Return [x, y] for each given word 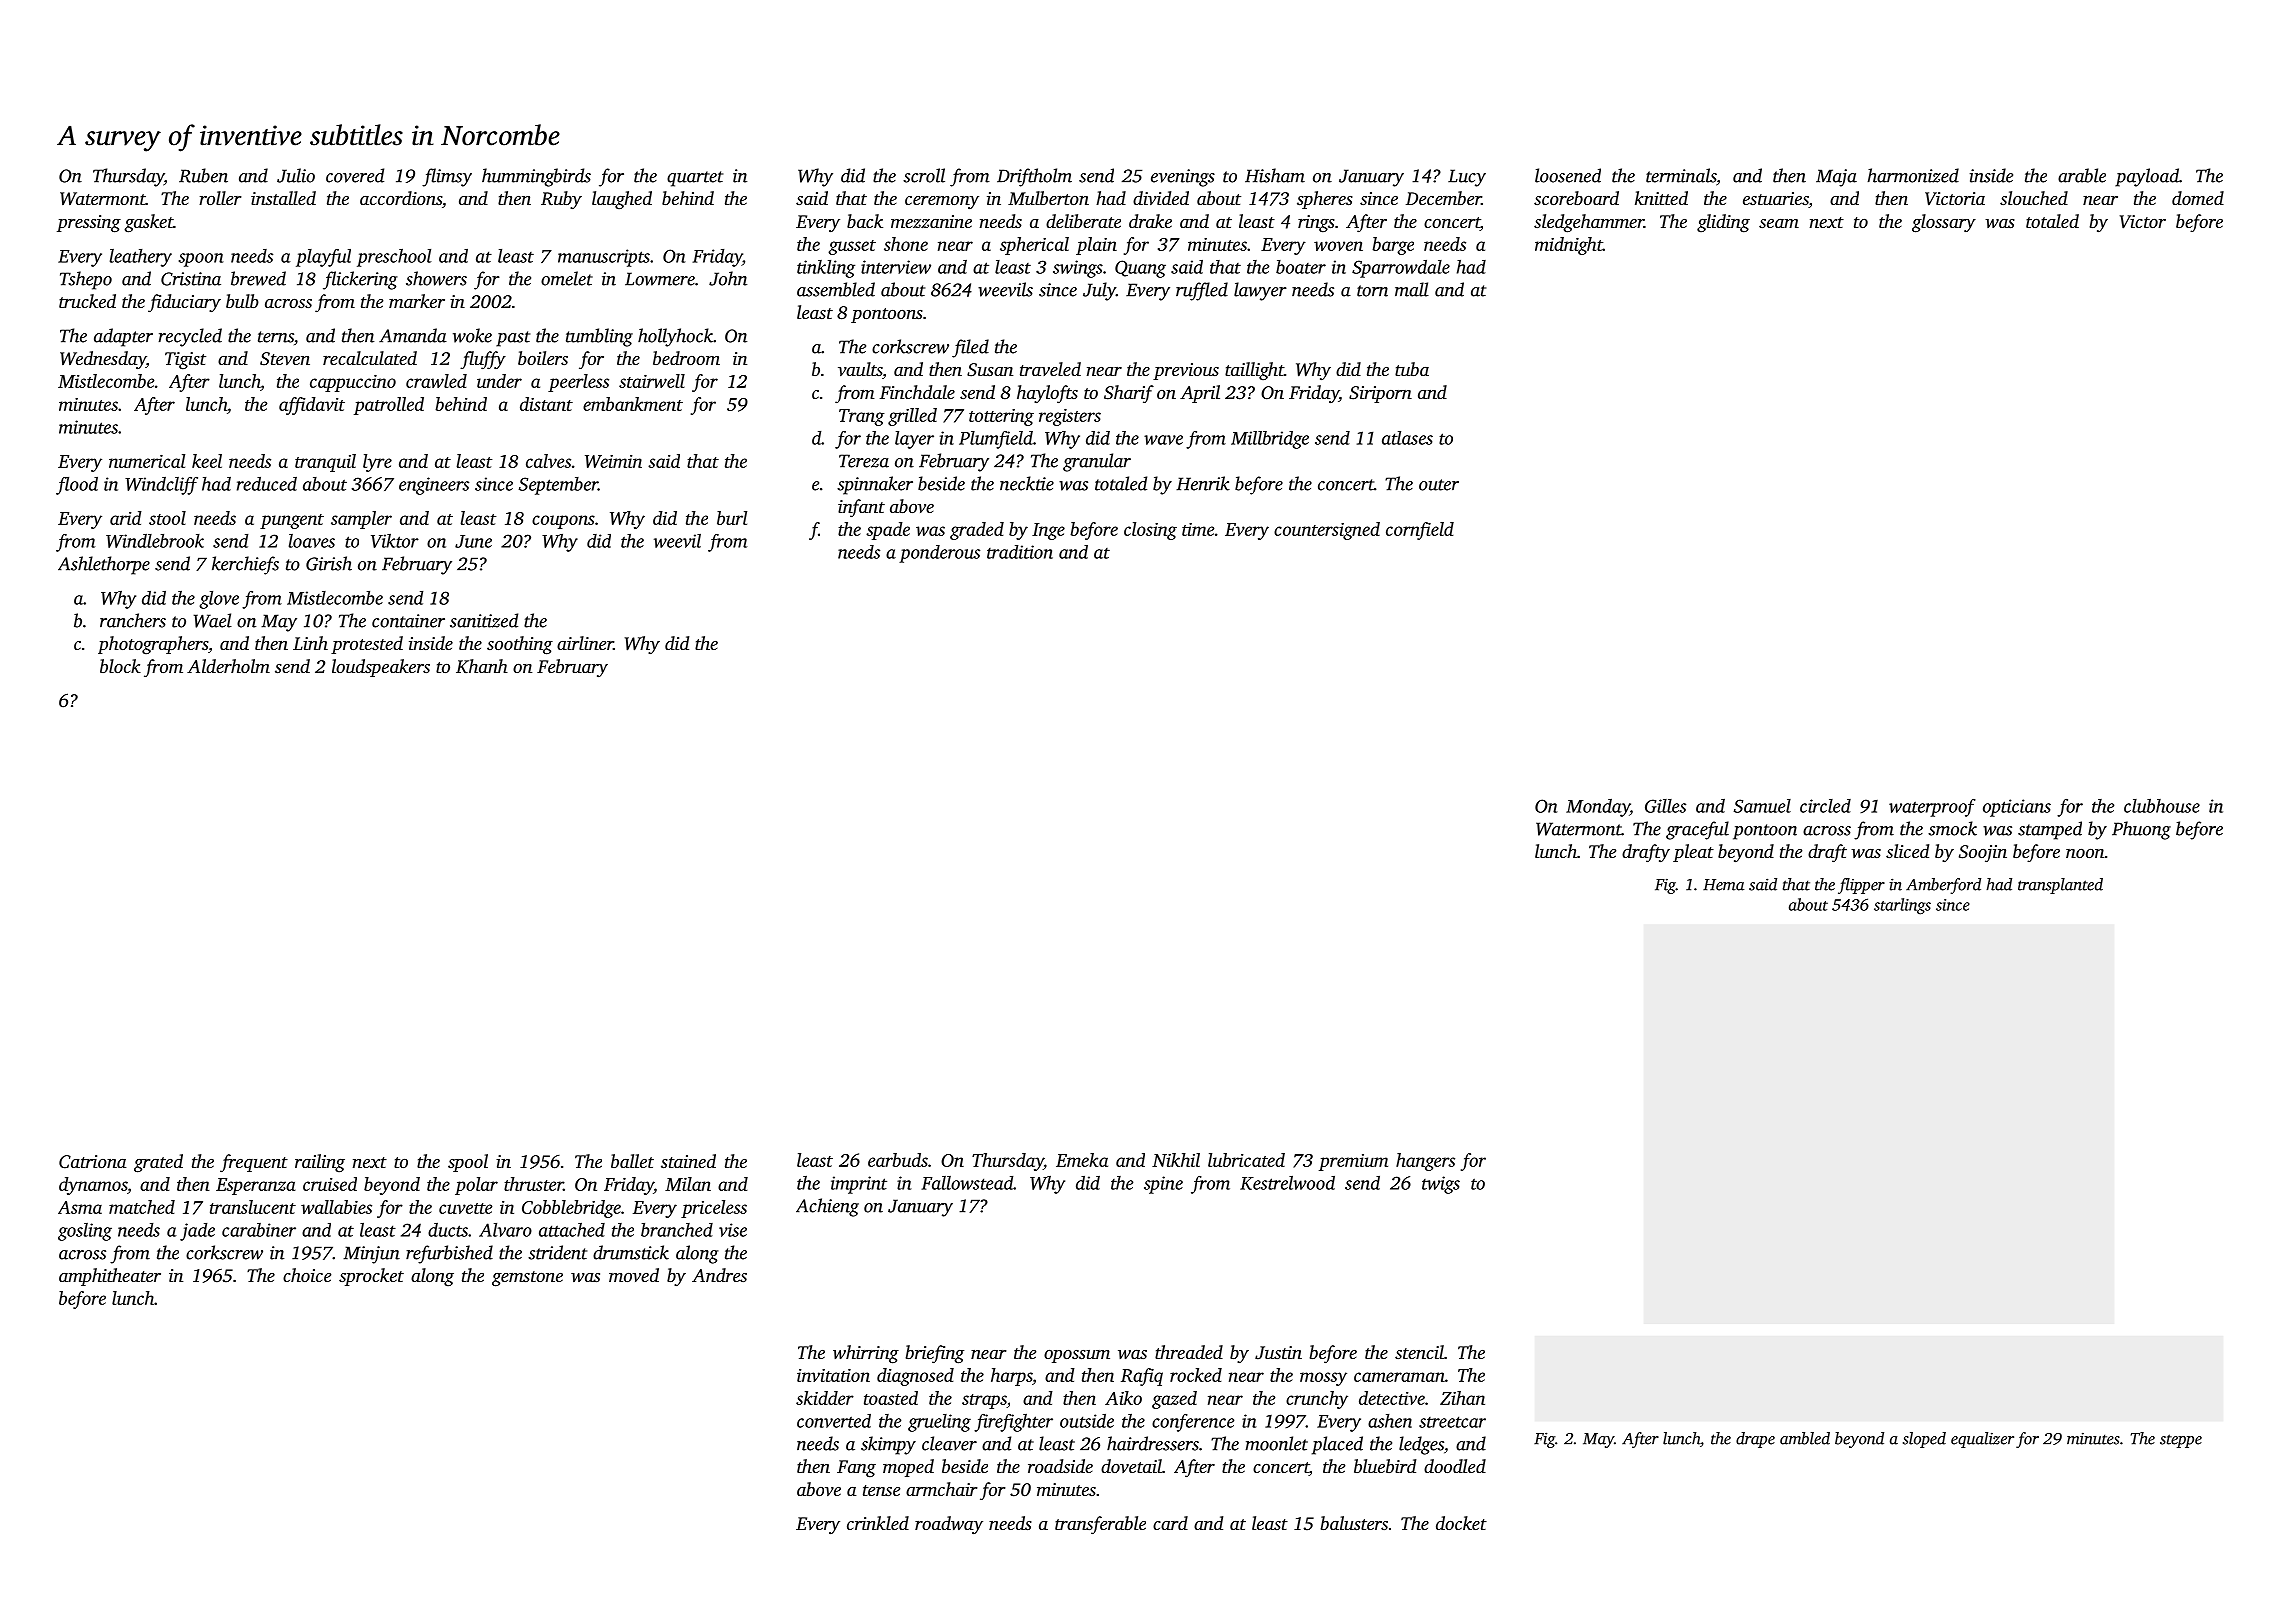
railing [320, 1163]
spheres [1325, 200]
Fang [856, 1469]
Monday [1598, 808]
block [120, 666]
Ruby [561, 200]
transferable [1100, 1525]
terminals [1681, 175]
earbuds [898, 1160]
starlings [1902, 906]
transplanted [2060, 886]
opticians [2017, 808]
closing [1150, 531]
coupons [563, 522]
